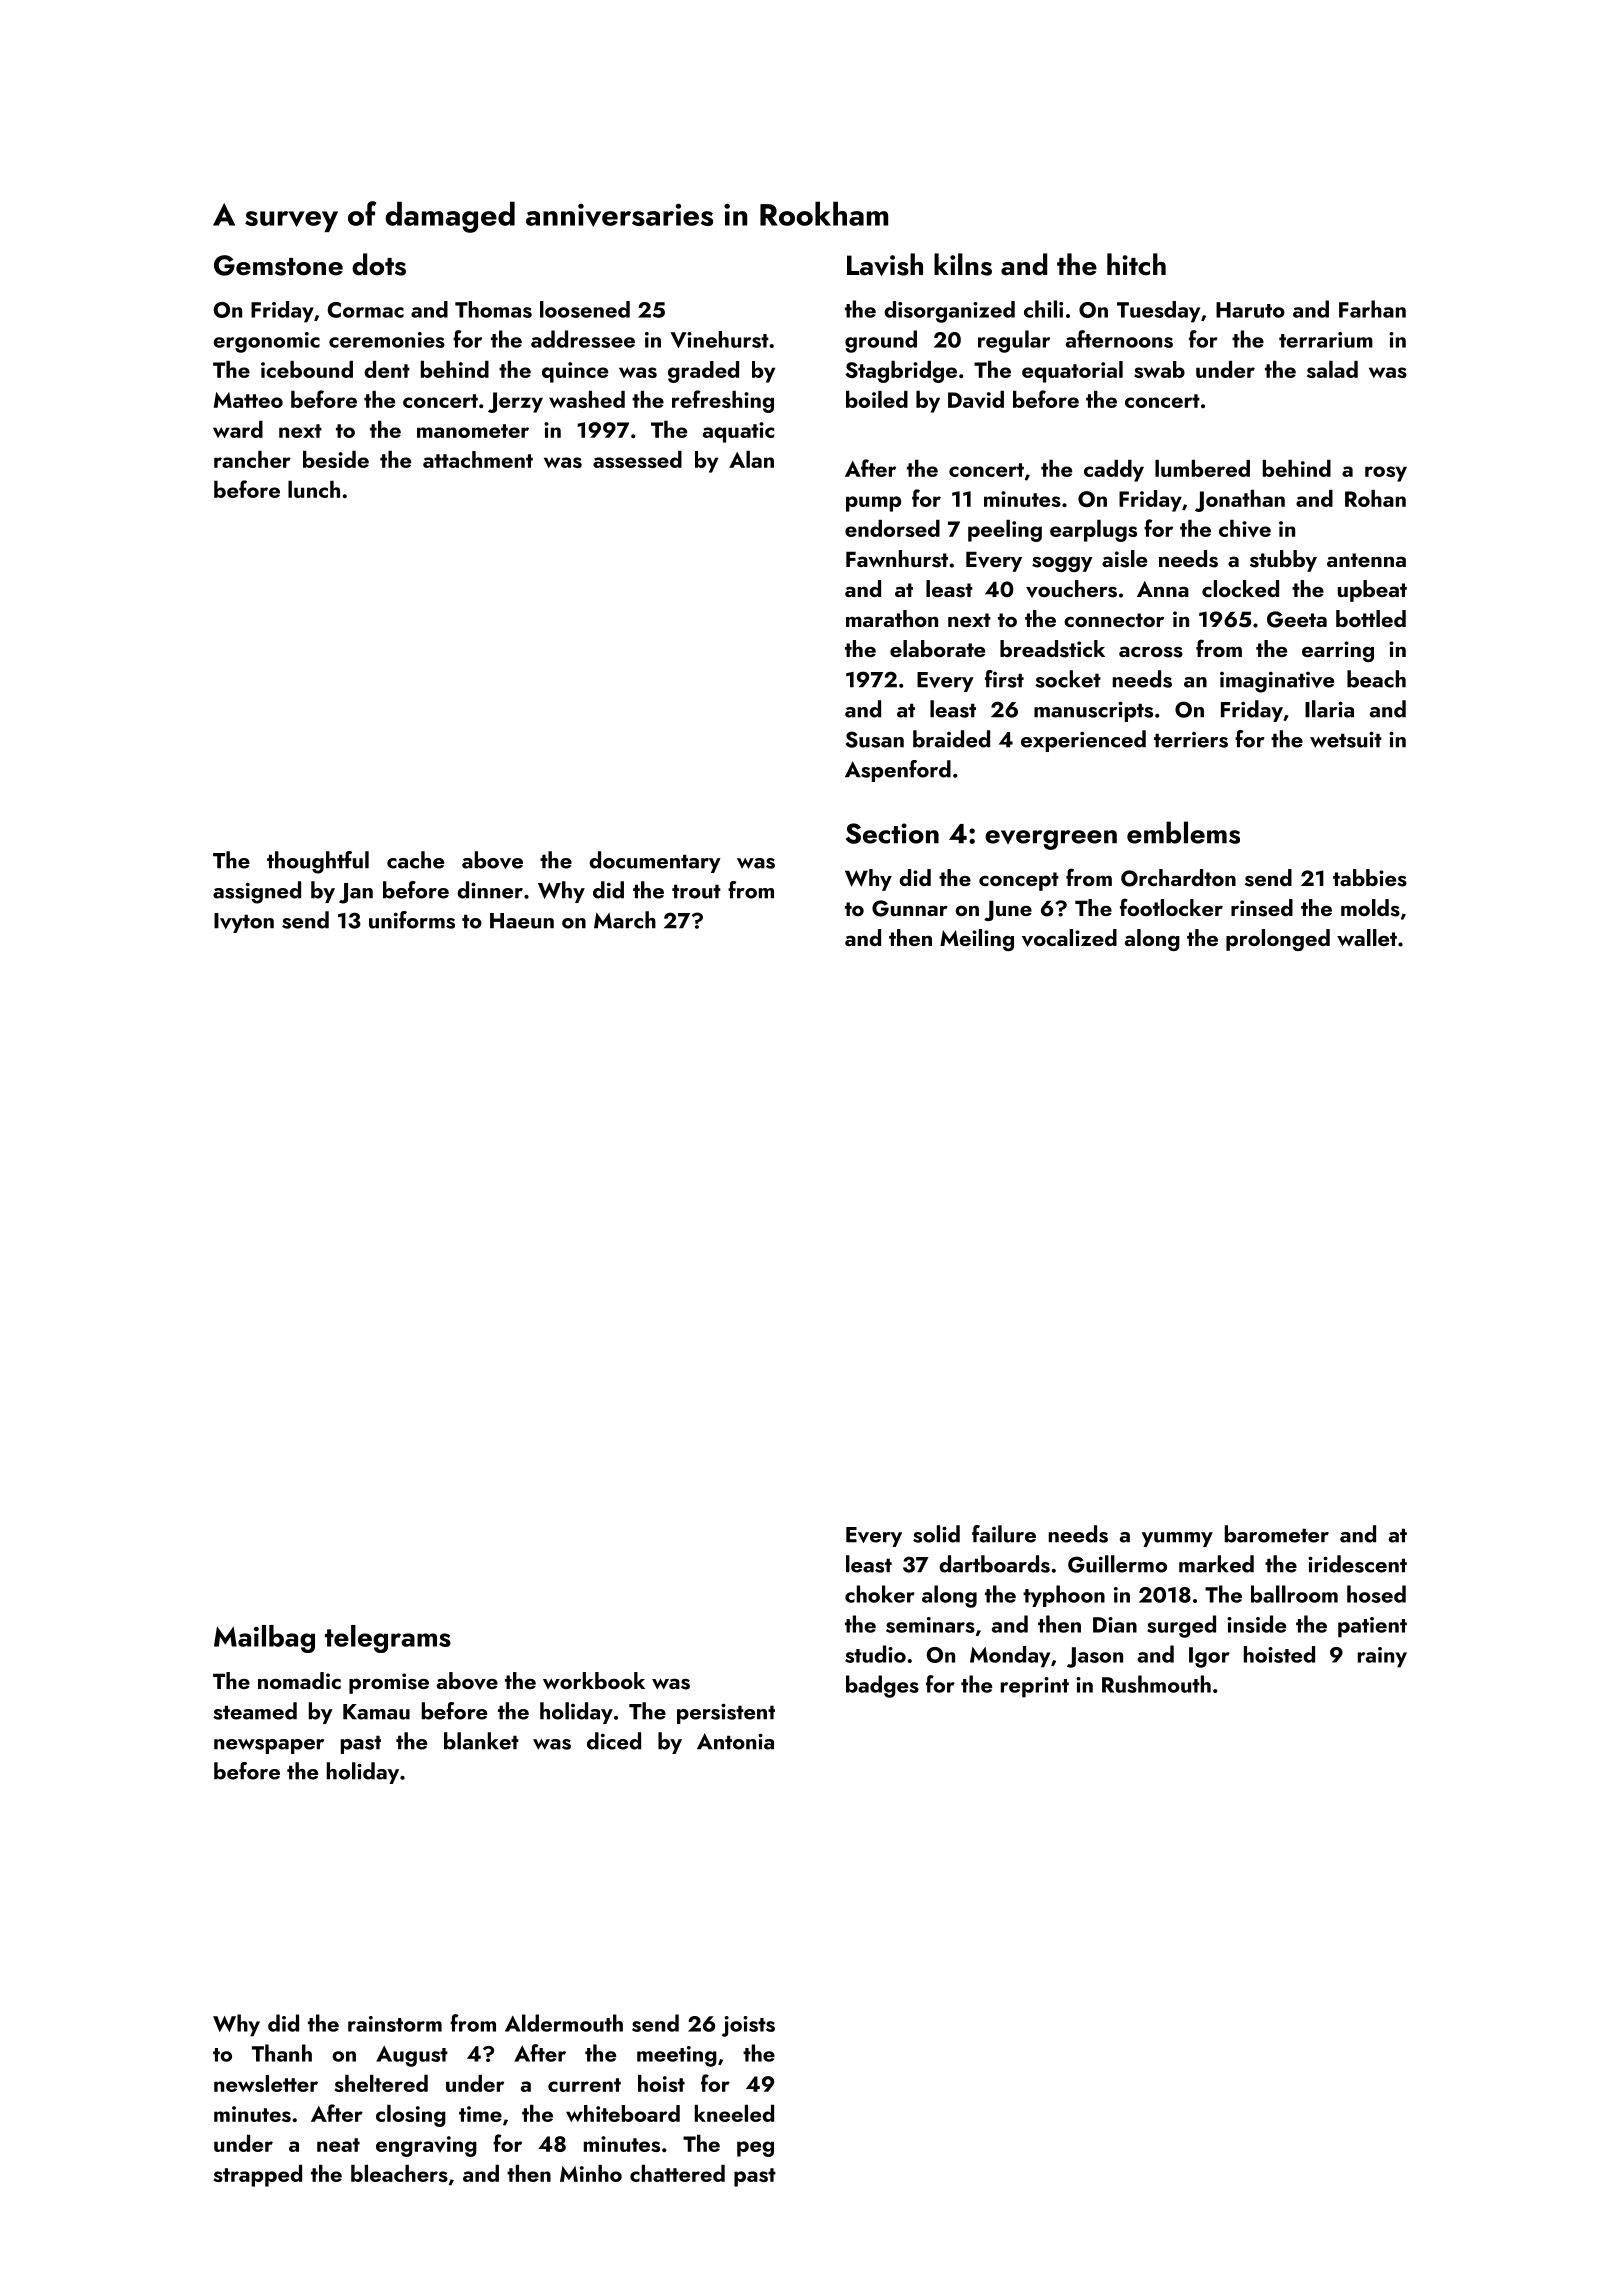 The image size is (1620, 2292). What do you see at coordinates (244, 923) in the screenshot?
I see `Ivyton` at bounding box center [244, 923].
